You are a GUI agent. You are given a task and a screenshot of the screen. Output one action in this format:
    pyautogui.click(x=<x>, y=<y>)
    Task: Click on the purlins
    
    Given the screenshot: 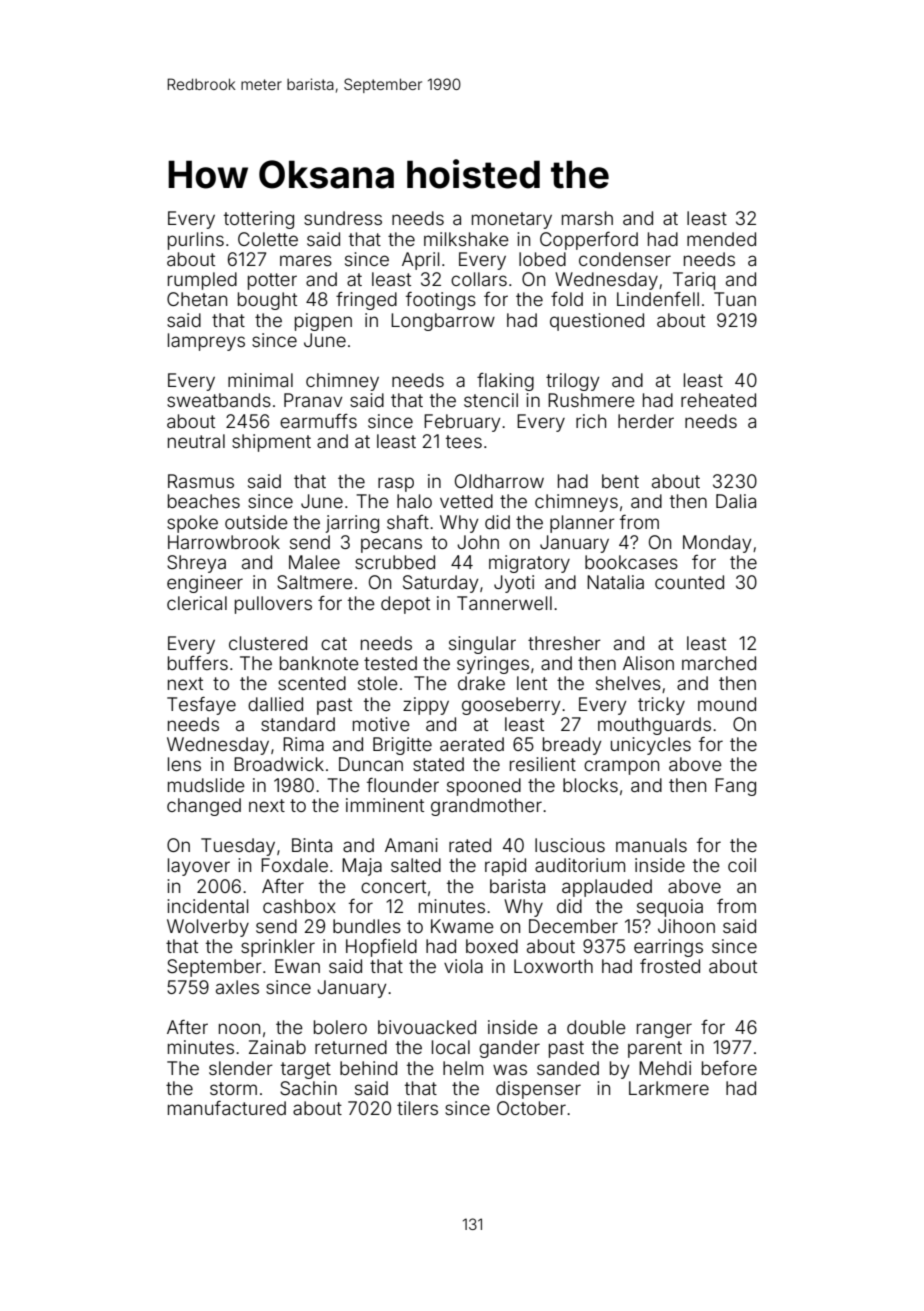 What is the action you would take?
    pyautogui.click(x=196, y=241)
